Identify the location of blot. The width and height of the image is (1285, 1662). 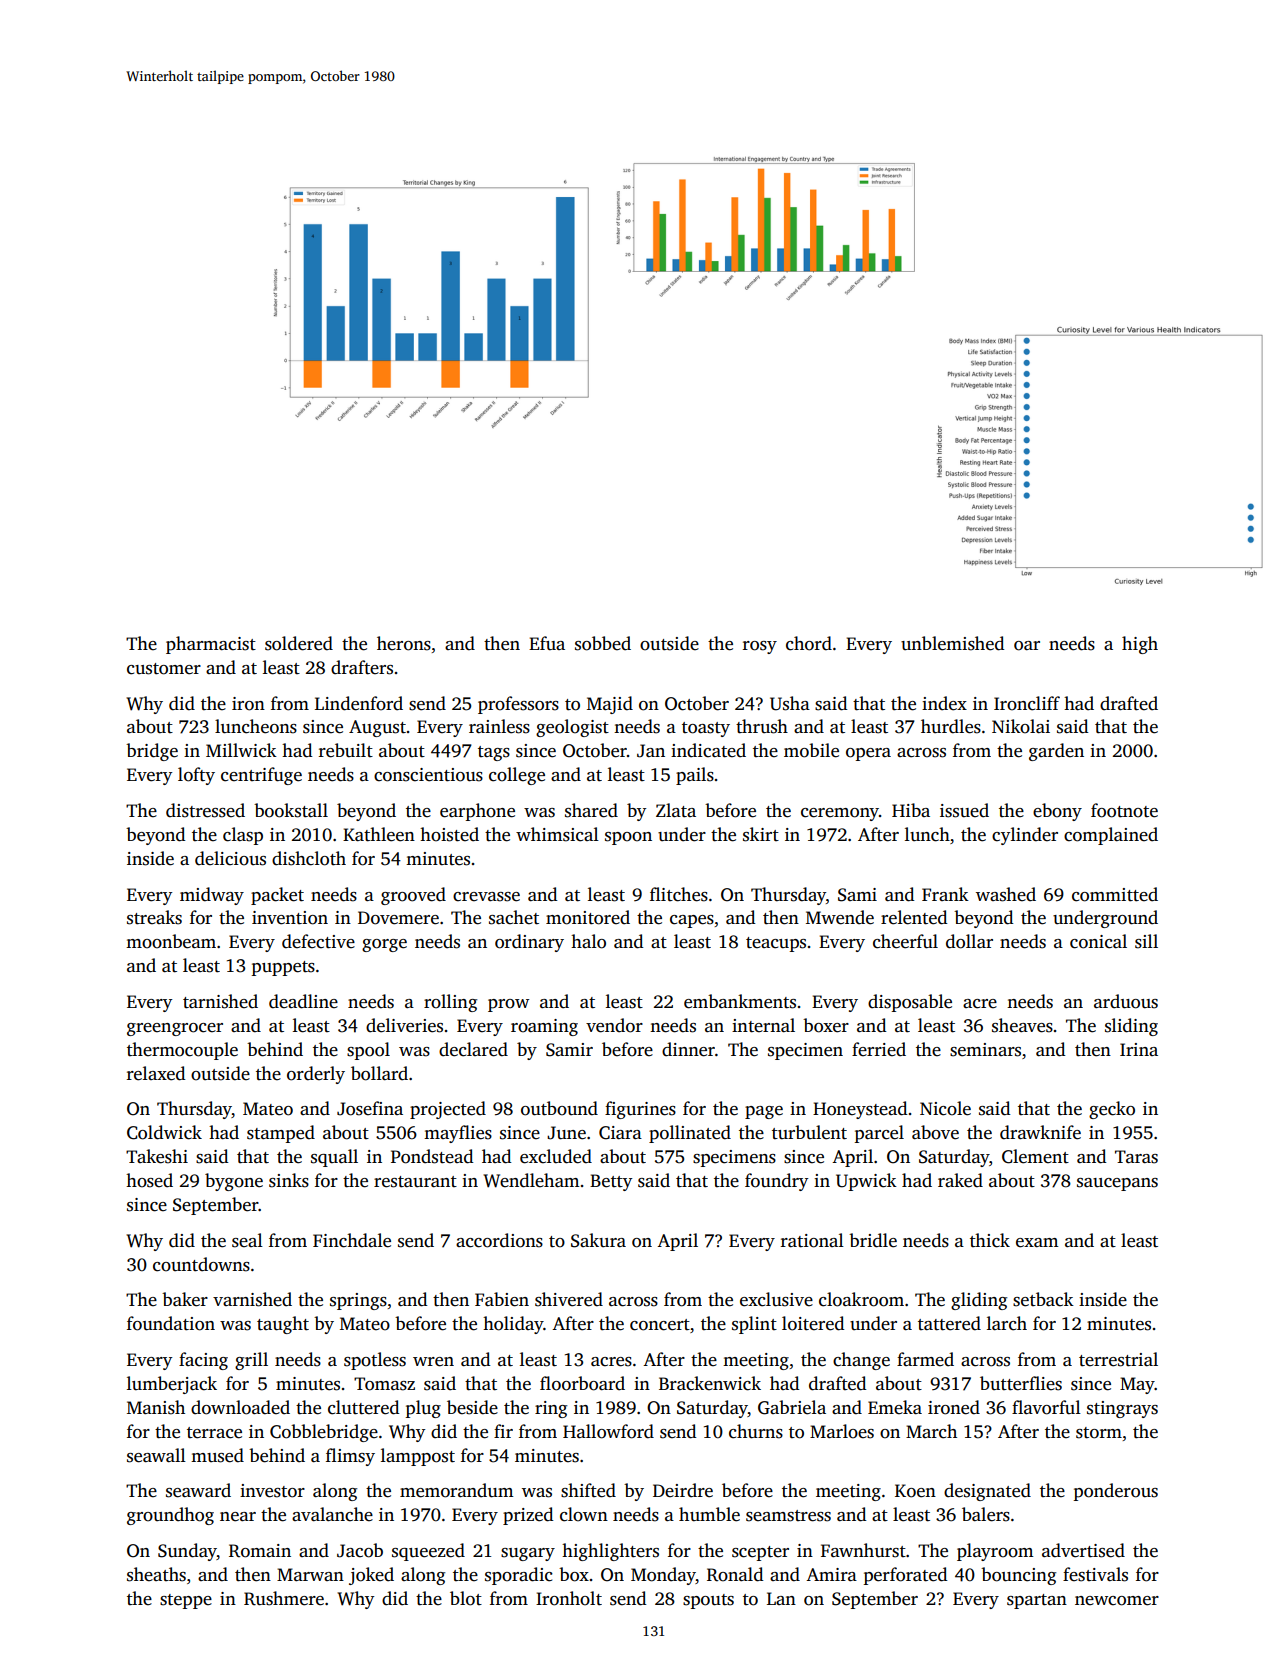
(466, 1598).
